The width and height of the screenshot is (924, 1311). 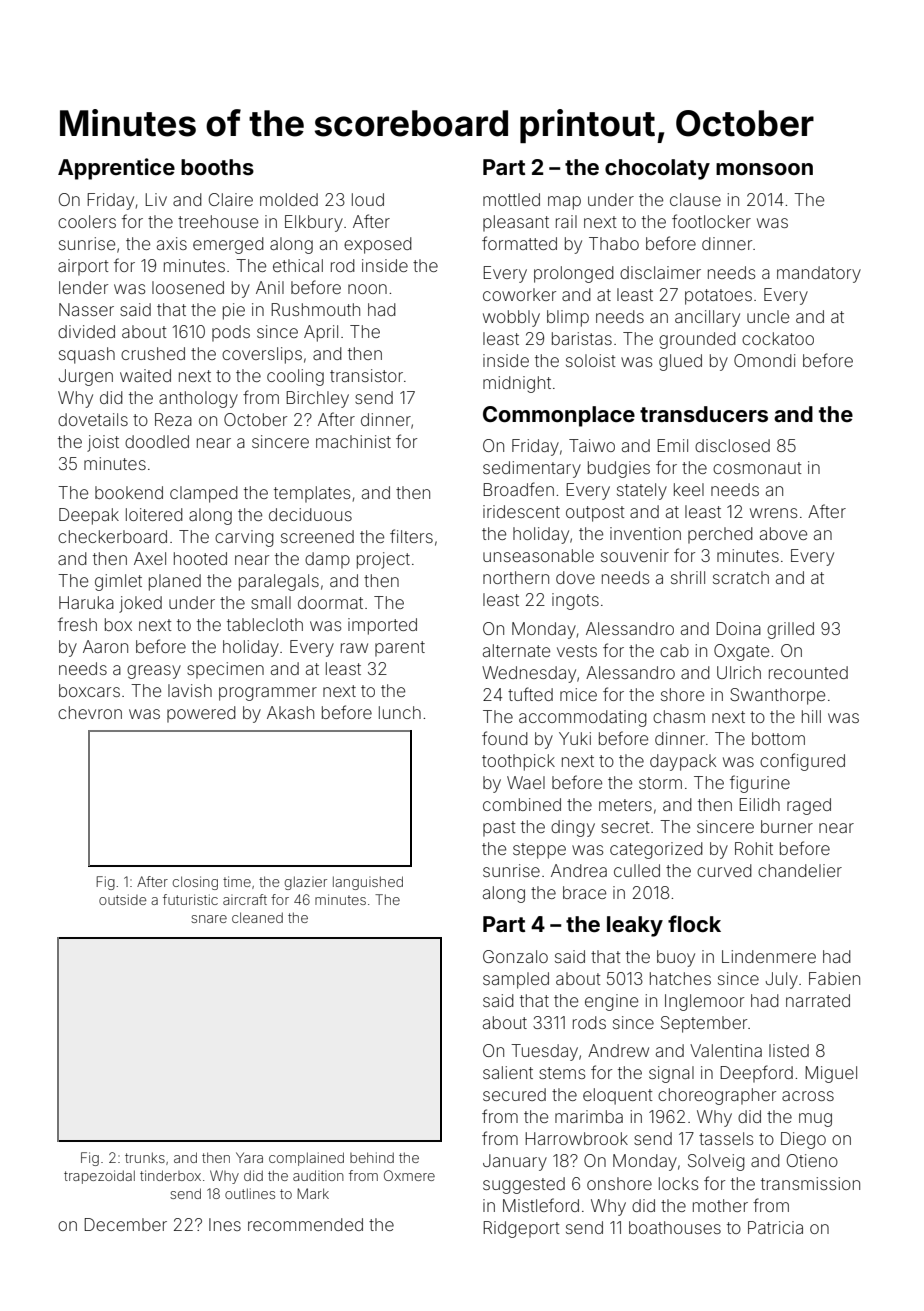 I want to click on grilled, so click(x=790, y=630).
